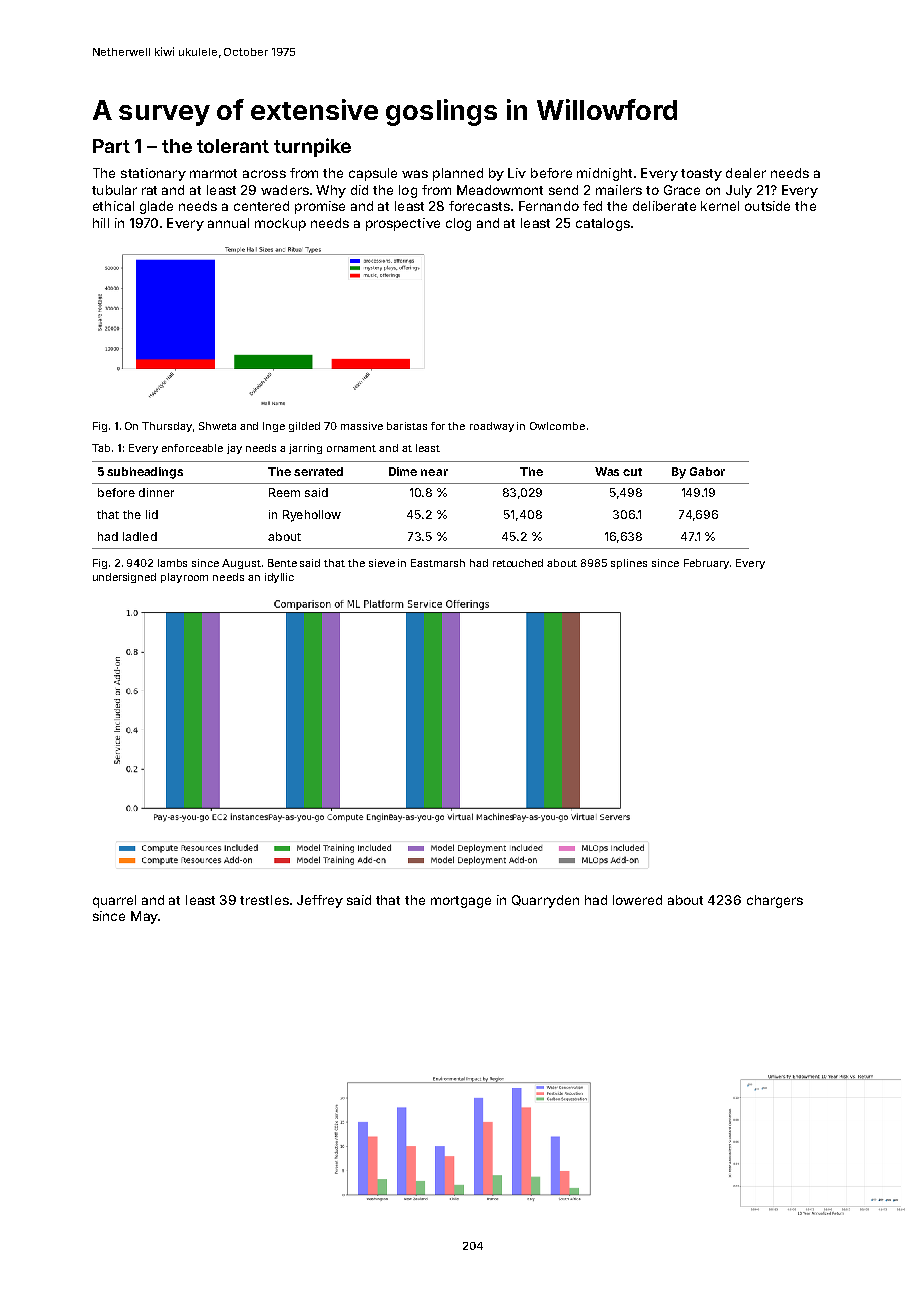  Describe the element at coordinates (407, 426) in the document. I see `baristas` at that location.
